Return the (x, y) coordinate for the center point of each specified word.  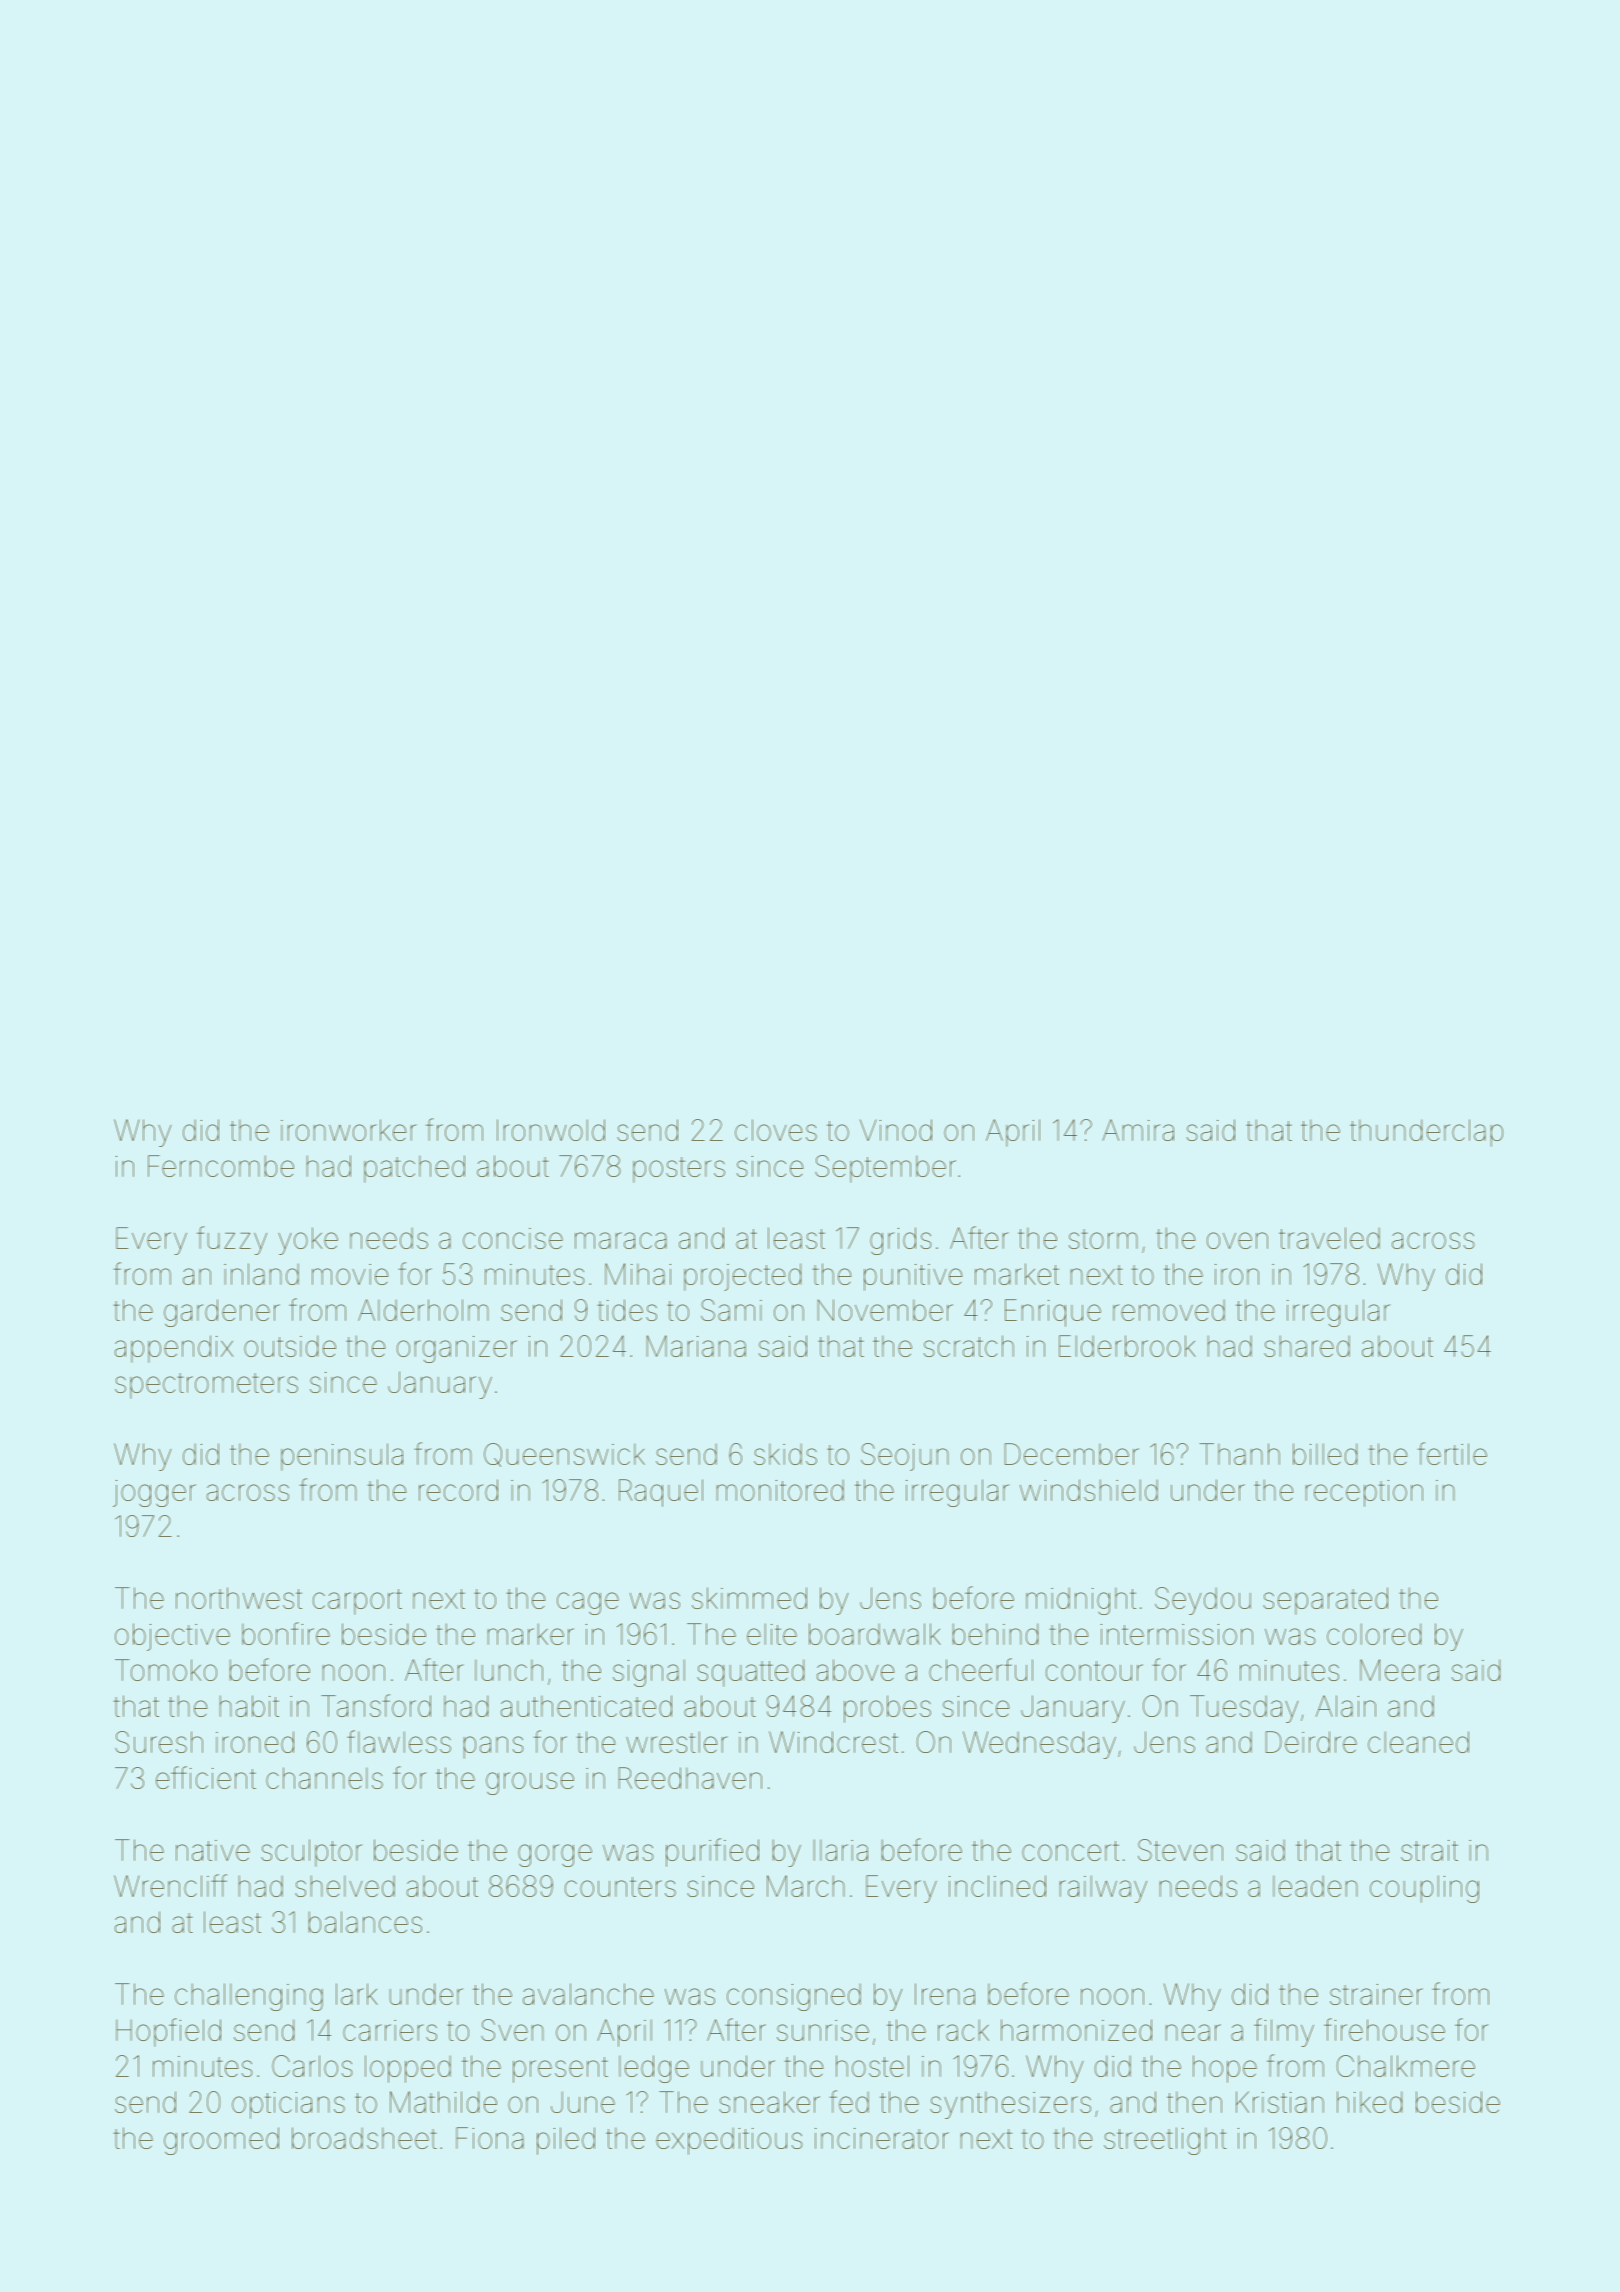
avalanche (588, 1994)
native (213, 1850)
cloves (776, 1130)
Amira (1138, 1130)
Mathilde (443, 2102)
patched (414, 1169)
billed (1325, 1454)
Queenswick (564, 1455)
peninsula (342, 1457)
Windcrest (833, 1742)
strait (1429, 1850)
